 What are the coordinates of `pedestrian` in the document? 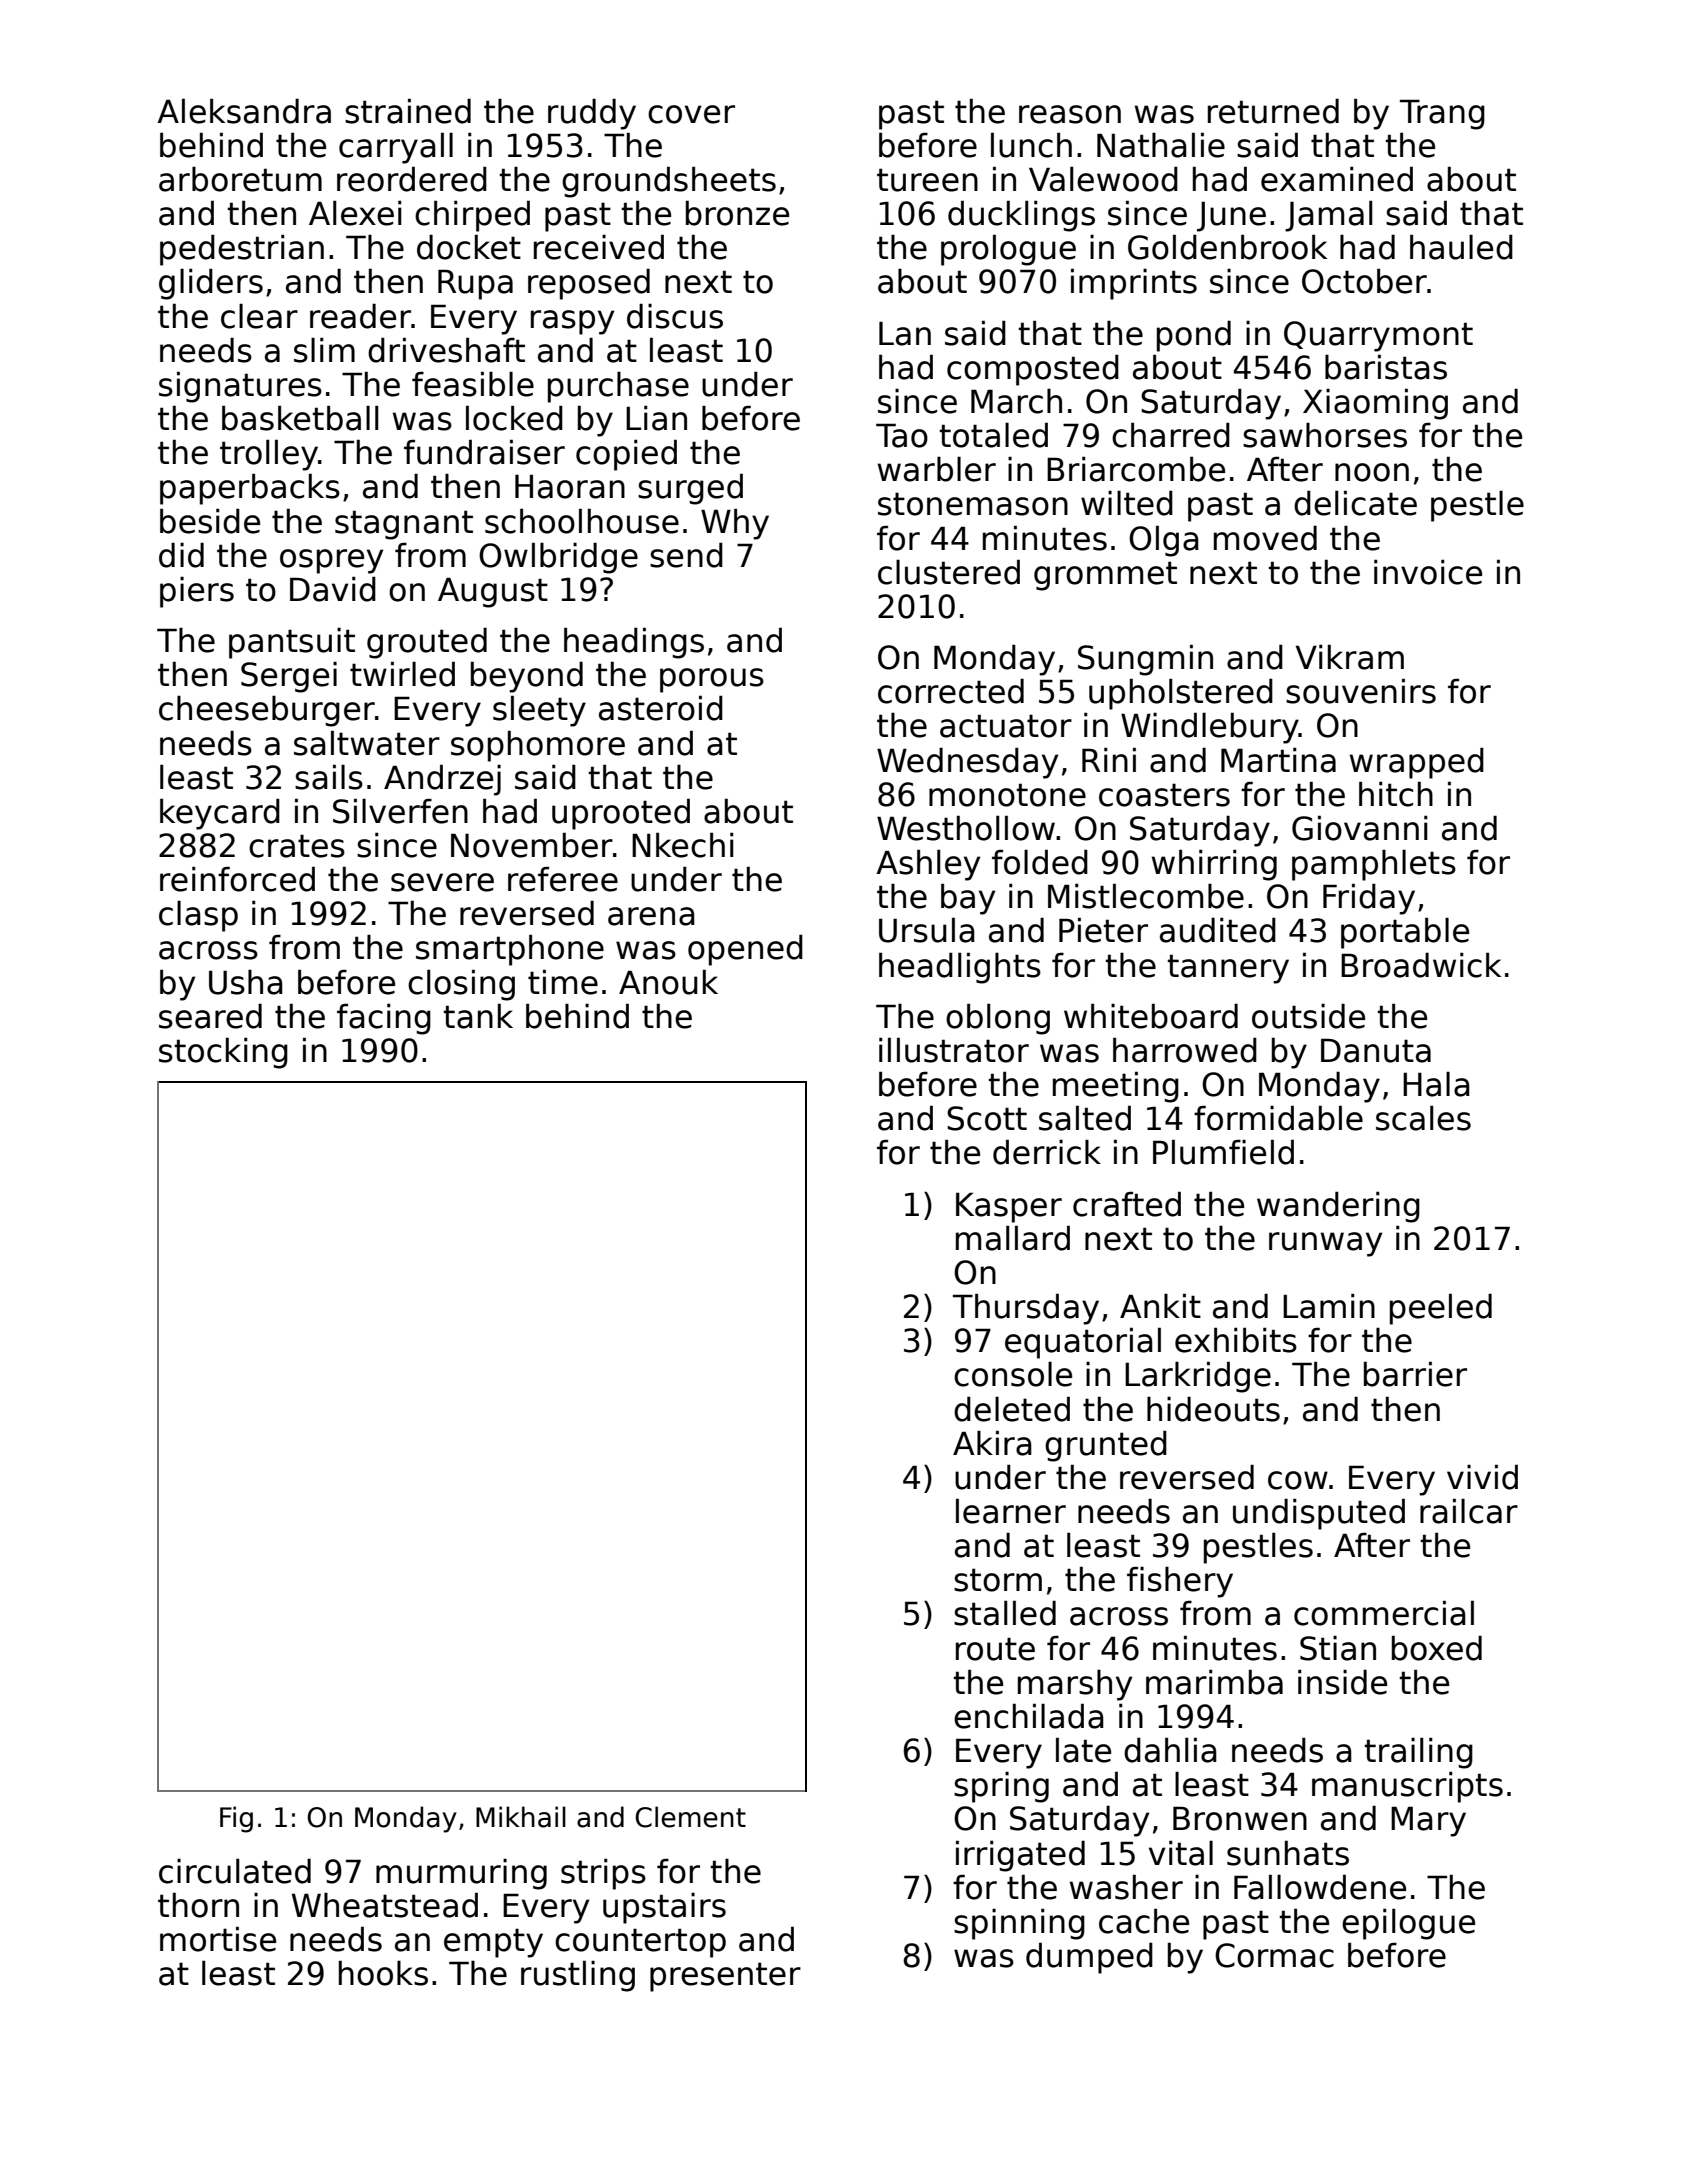 It's located at (242, 250).
